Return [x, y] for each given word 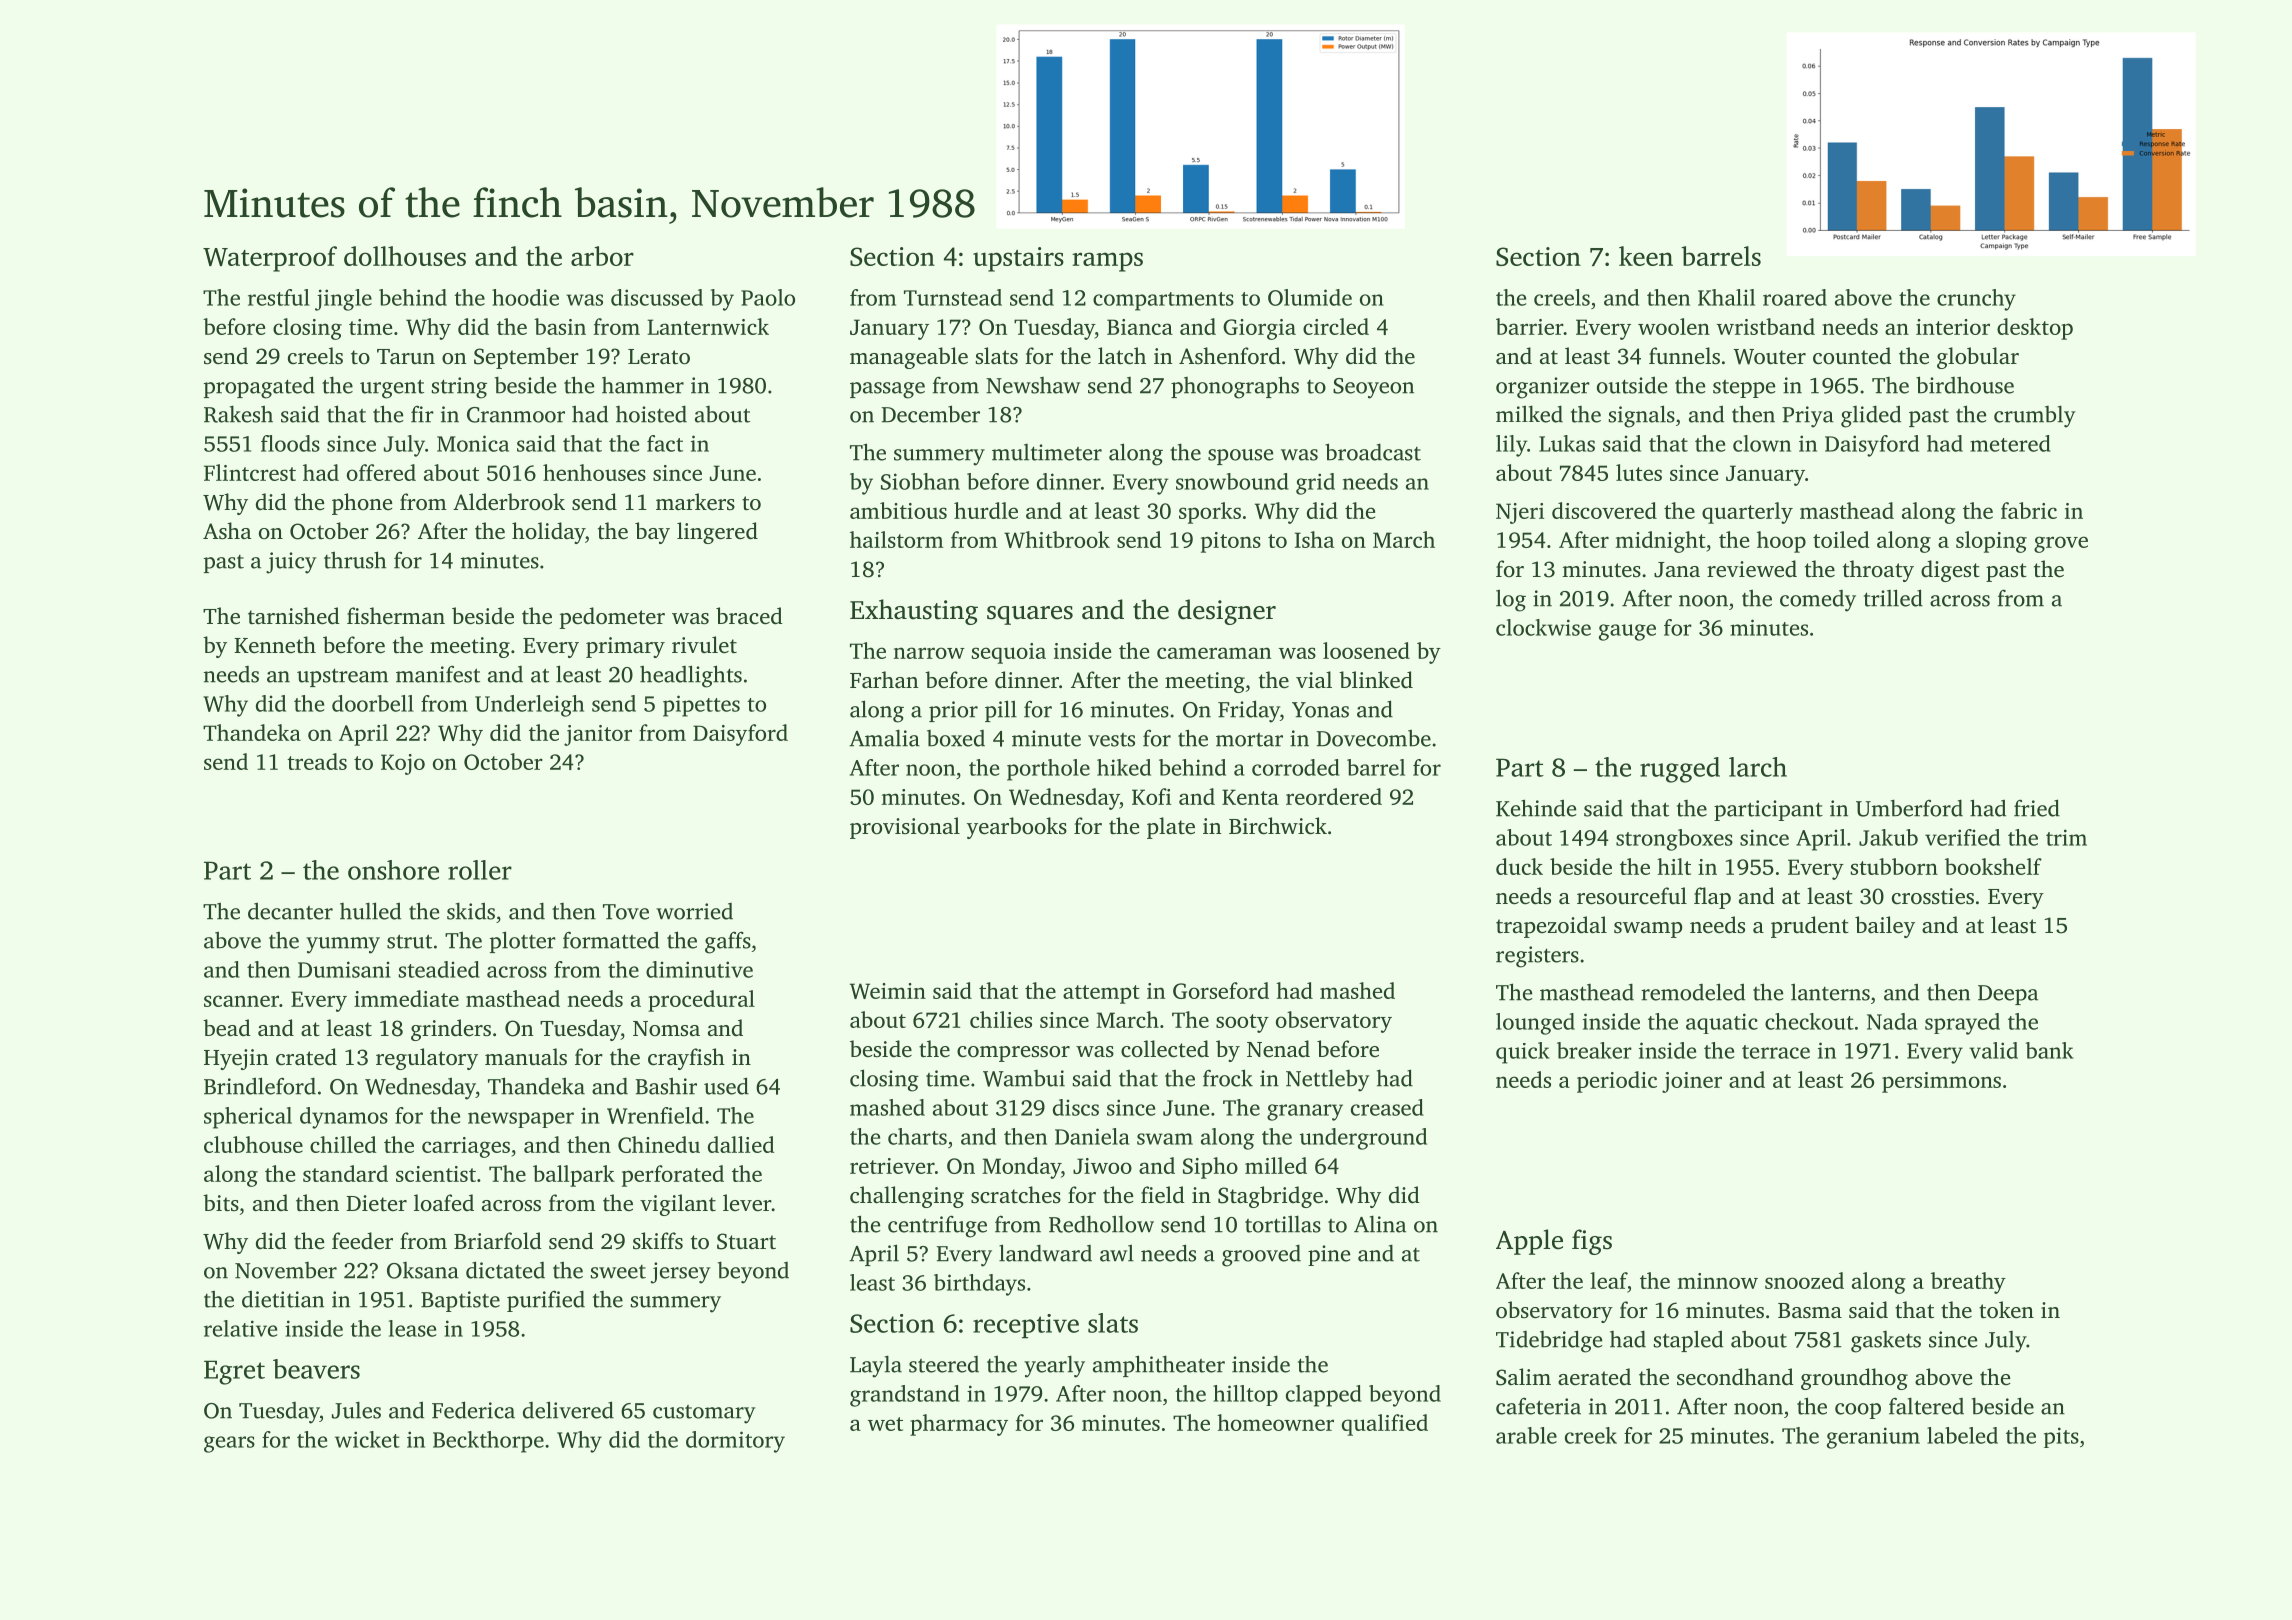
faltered [1926, 1406]
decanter [290, 911]
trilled [1893, 598]
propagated [259, 387]
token [2006, 1309]
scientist [436, 1174]
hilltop [1245, 1395]
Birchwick [1278, 826]
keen [1646, 256]
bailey [1885, 927]
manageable [909, 358]
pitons [1231, 542]
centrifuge [937, 1226]
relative [240, 1328]
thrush [355, 560]
